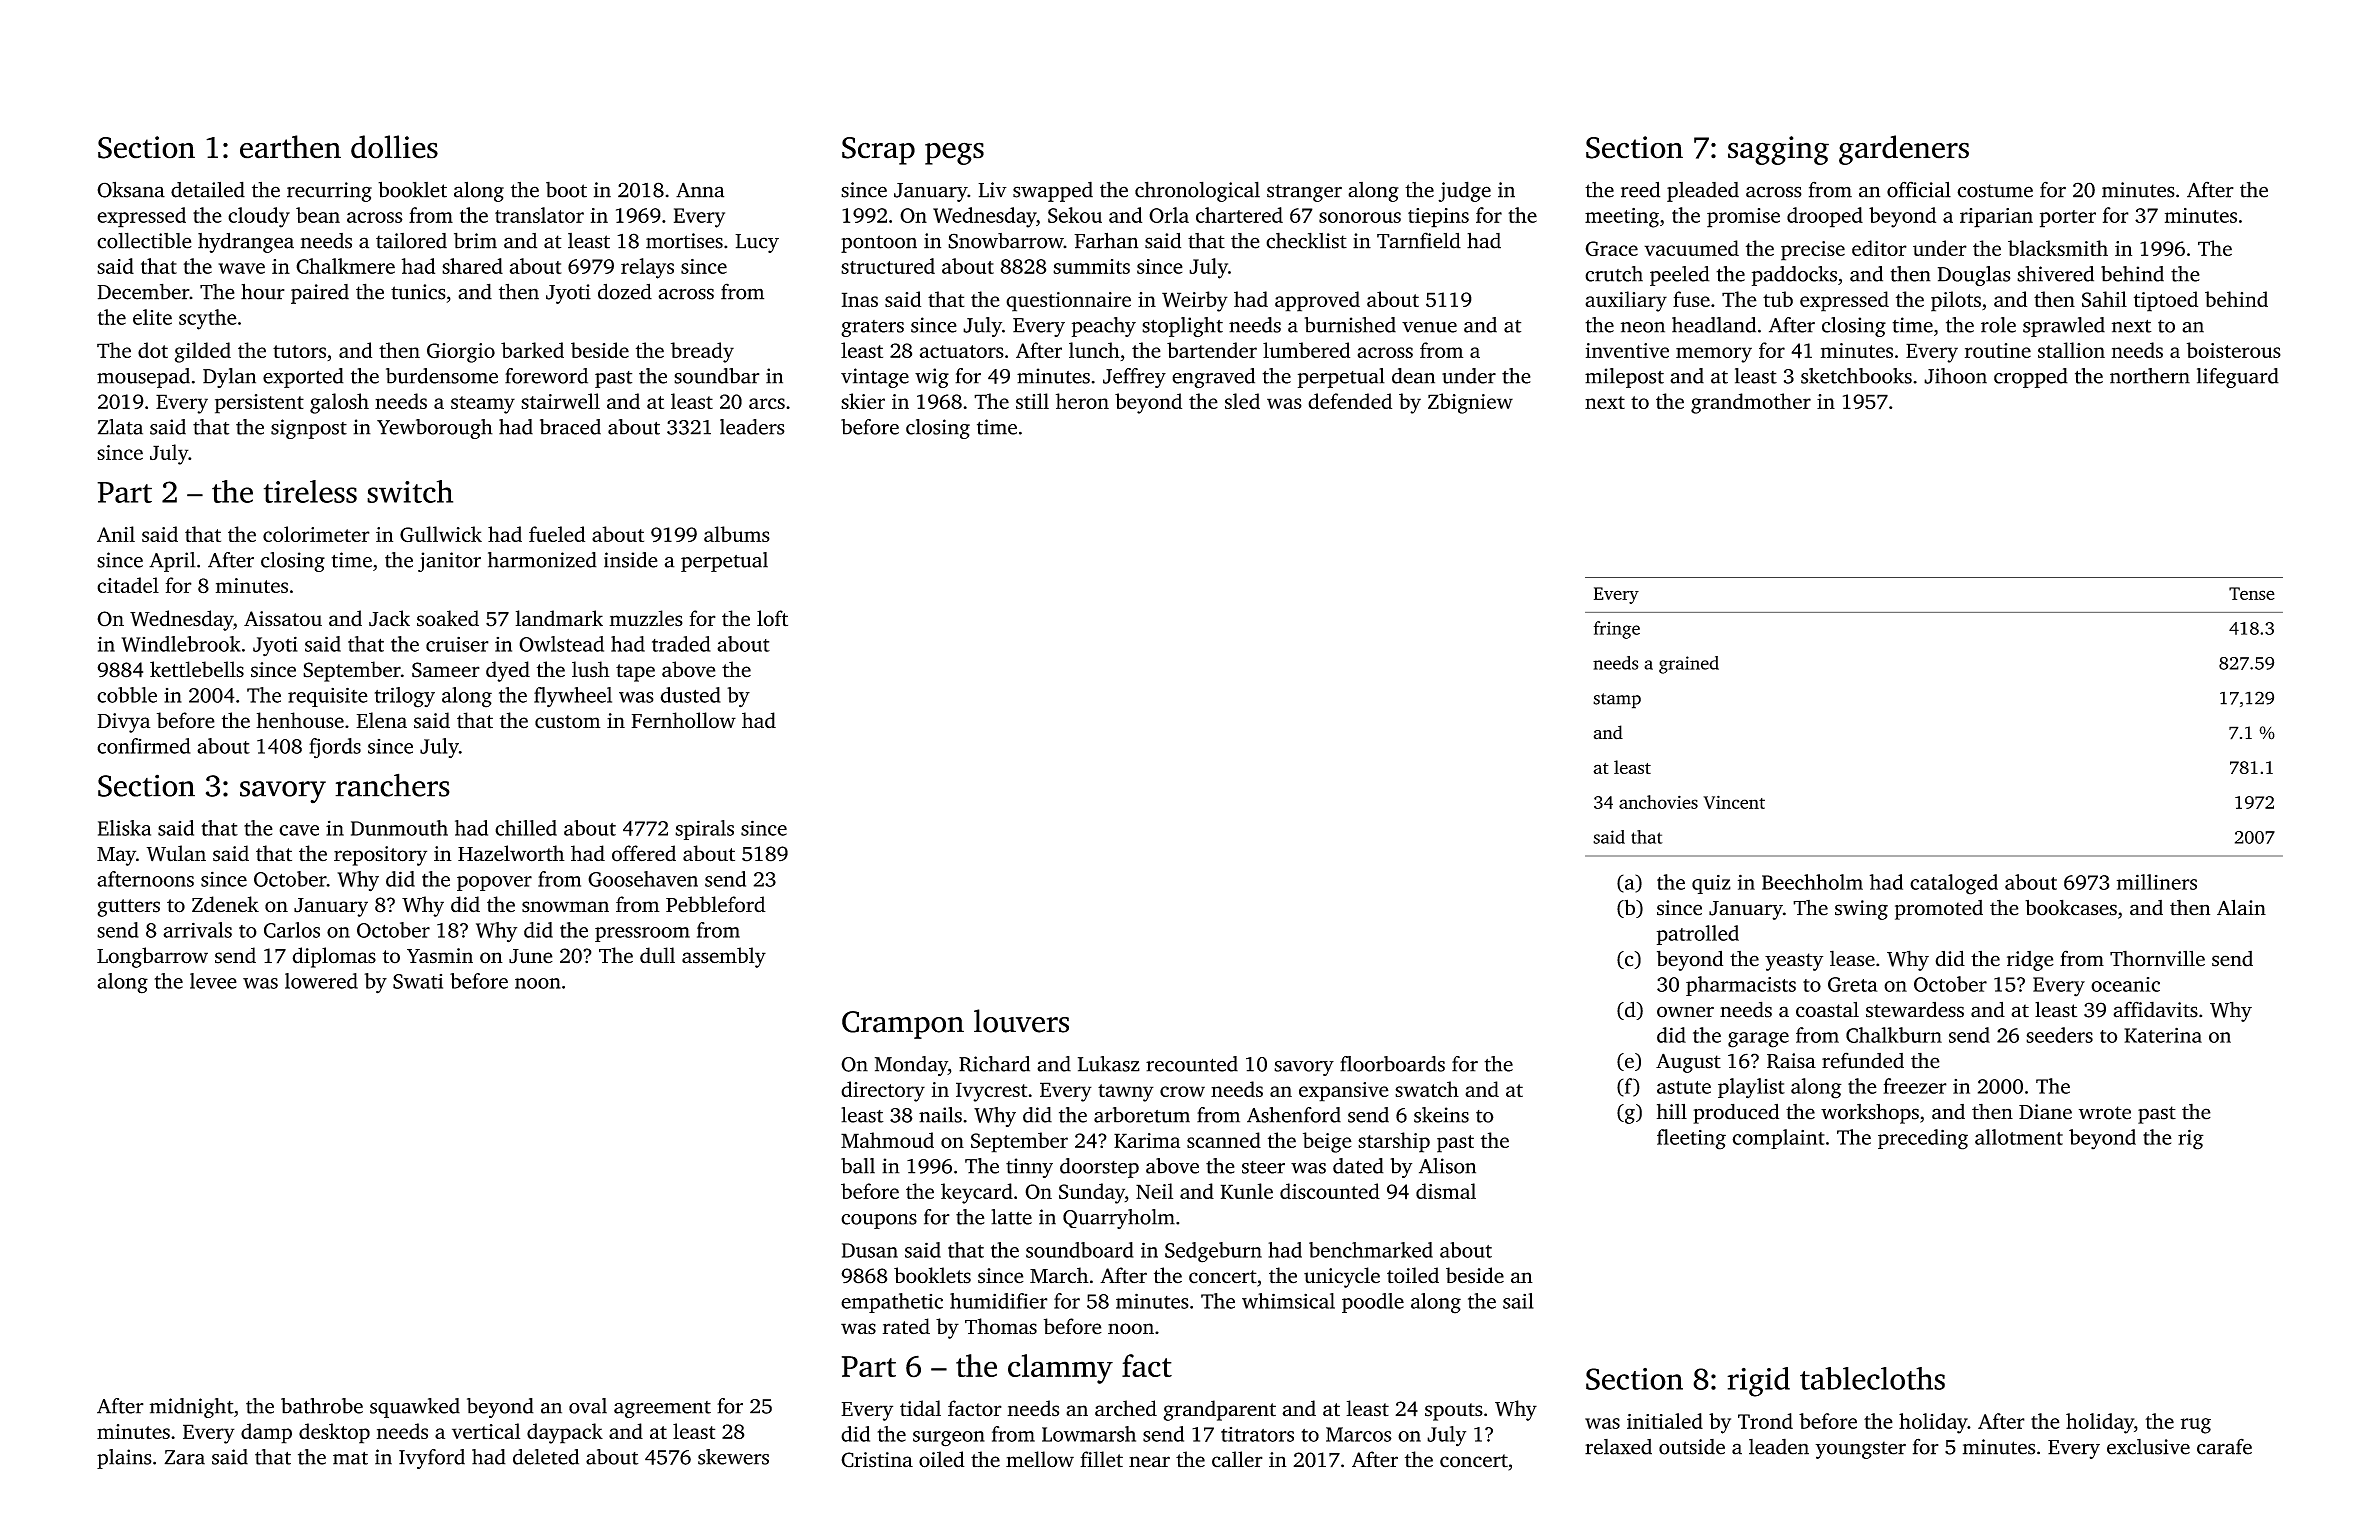 This screenshot has height=1540, width=2380. I want to click on floorboards, so click(1392, 1064).
